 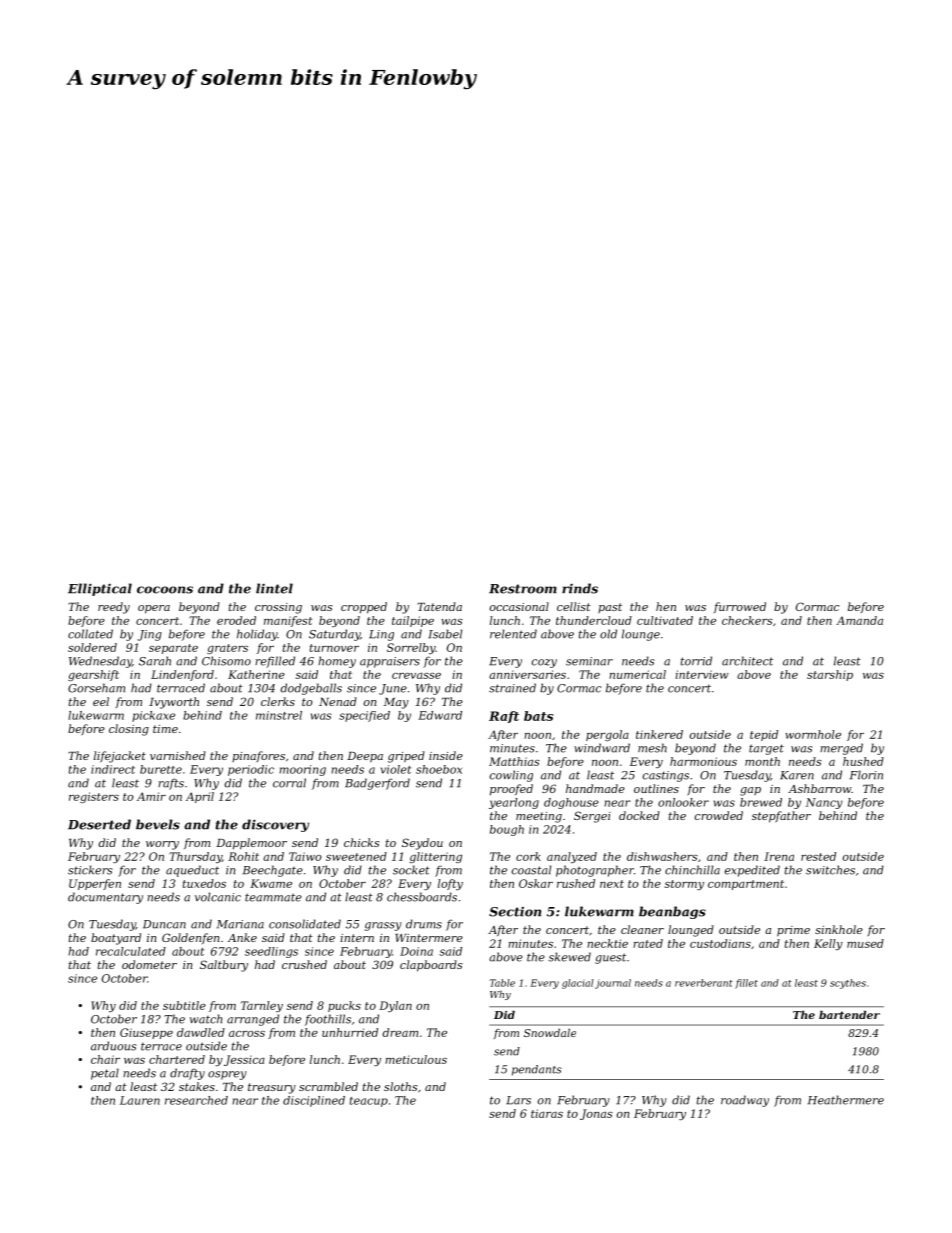 What do you see at coordinates (100, 589) in the page?
I see `Elliptical` at bounding box center [100, 589].
